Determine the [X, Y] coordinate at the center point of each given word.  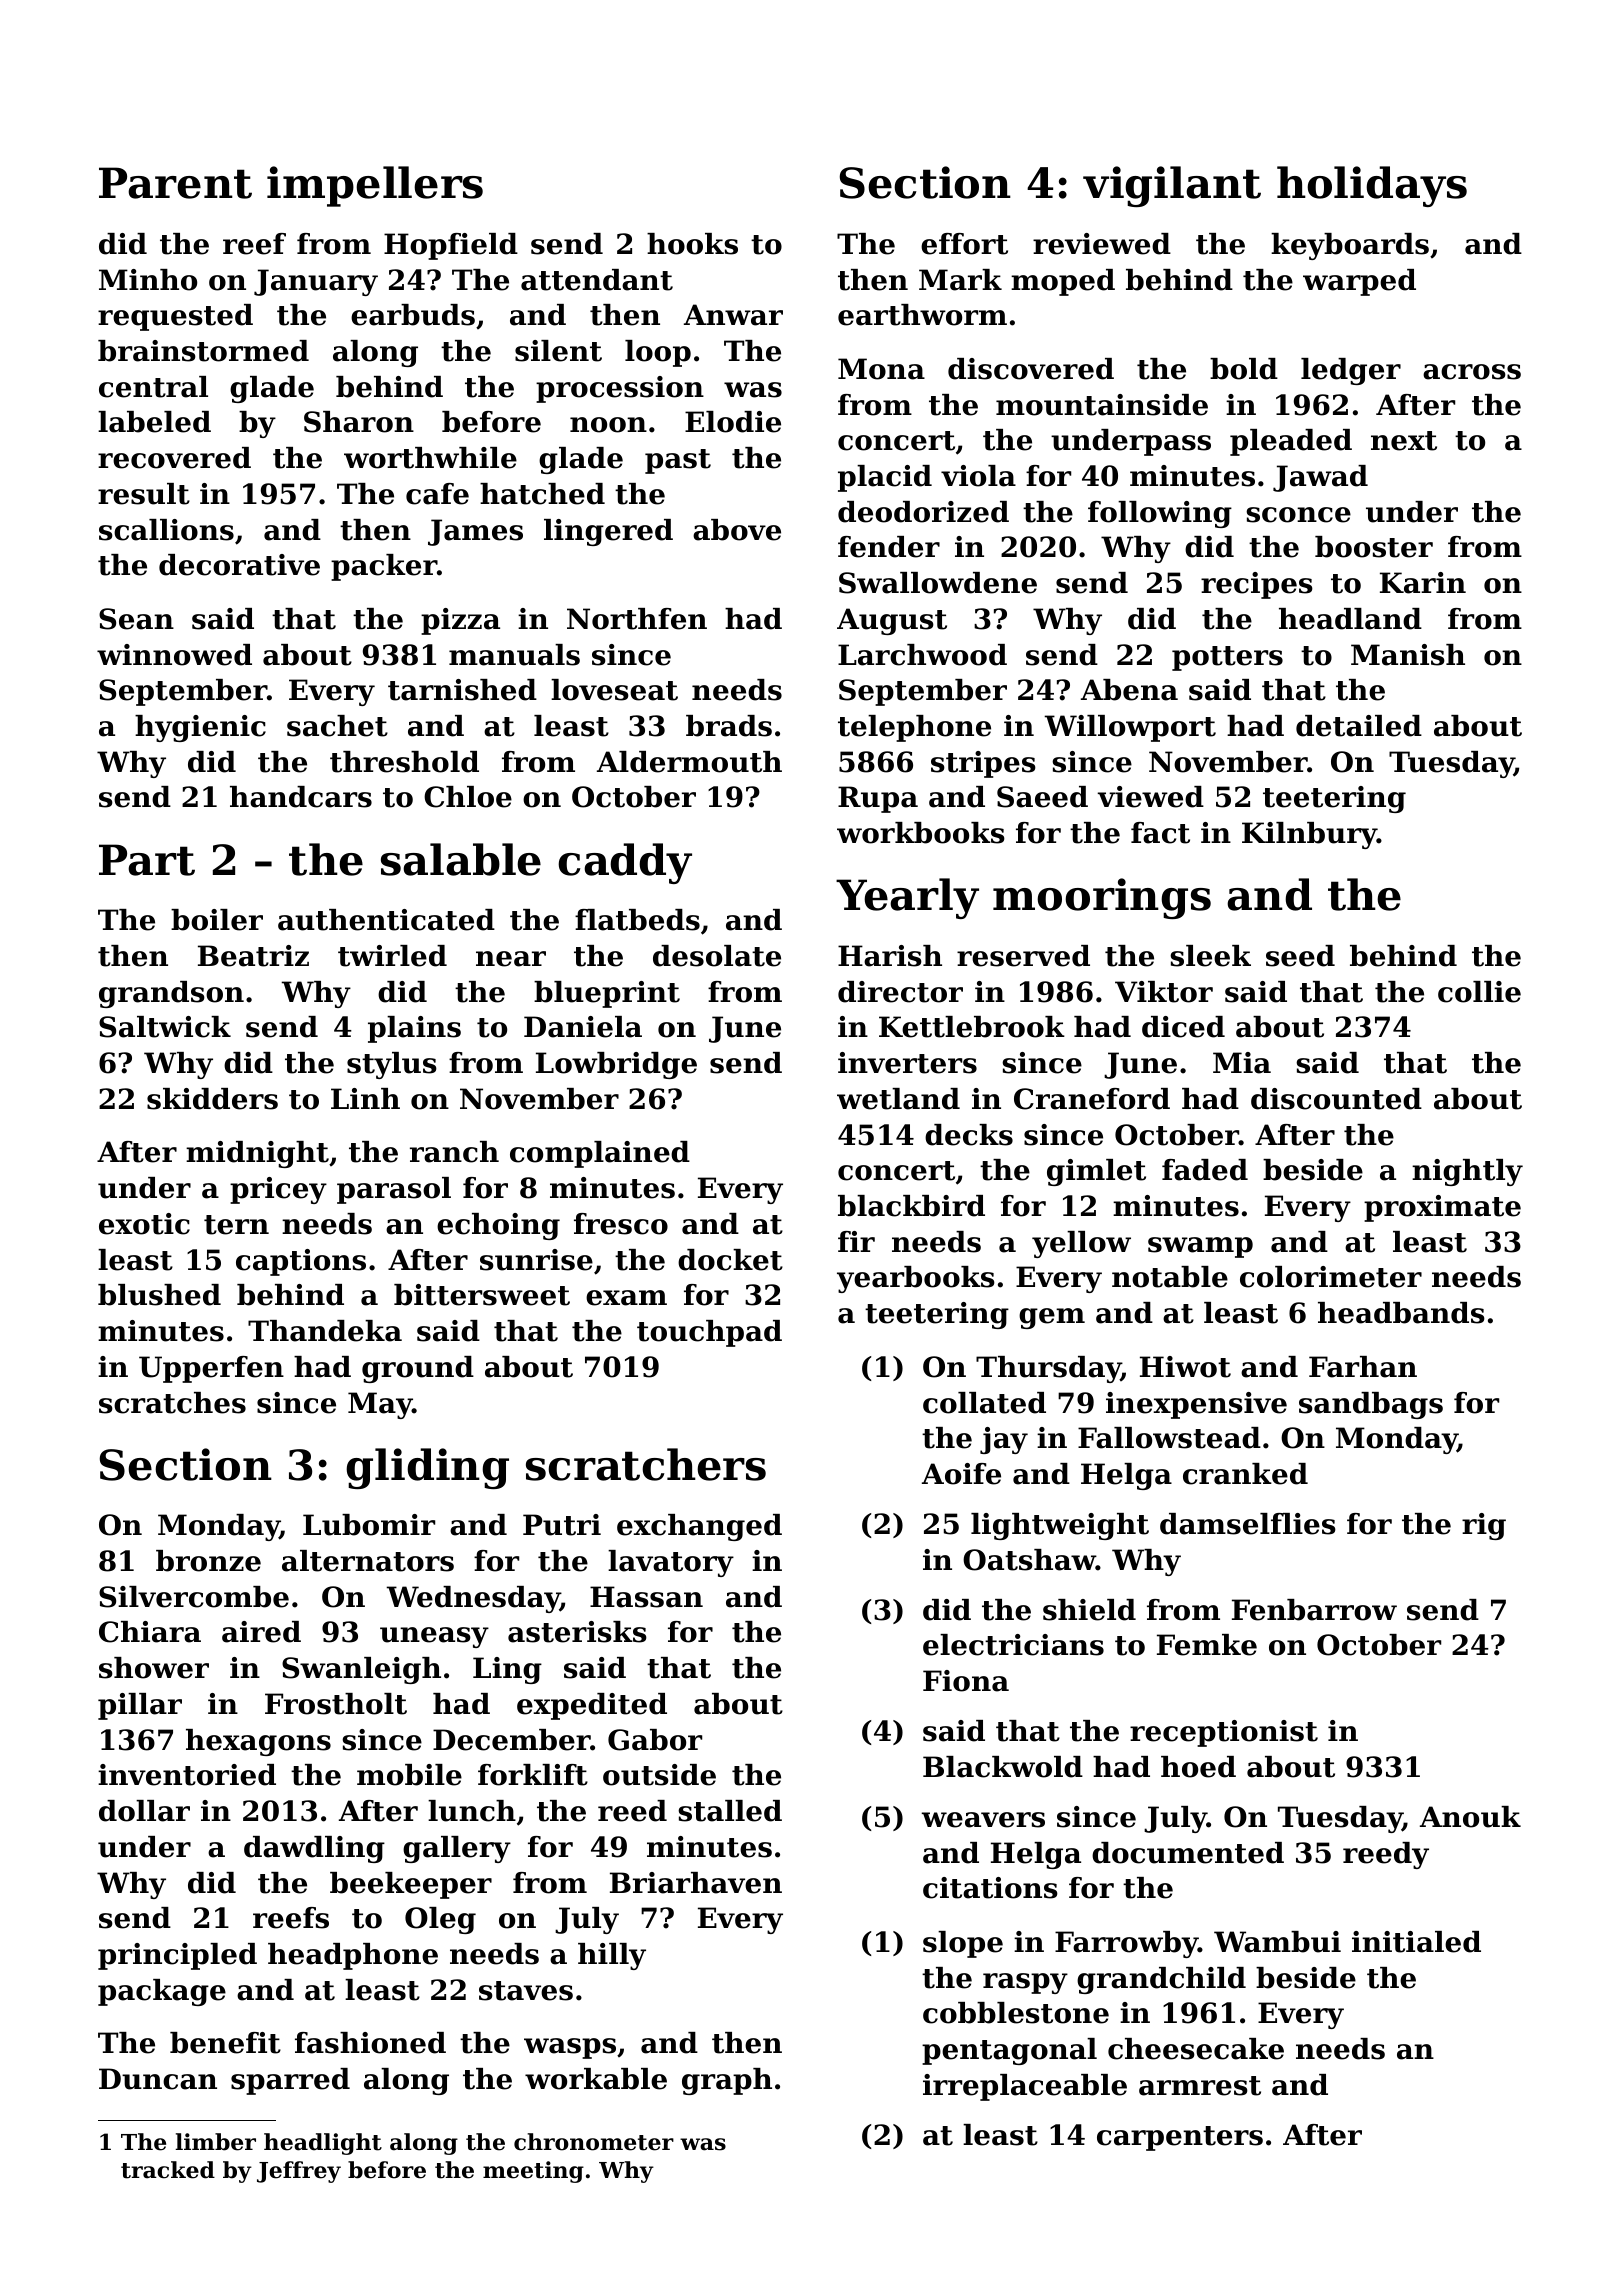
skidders [212, 1099]
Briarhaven [696, 1883]
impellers [375, 186]
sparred [290, 2081]
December [512, 1740]
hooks [692, 244]
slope [963, 1944]
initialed [1416, 1942]
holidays [1372, 186]
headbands [1401, 1313]
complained [600, 1154]
